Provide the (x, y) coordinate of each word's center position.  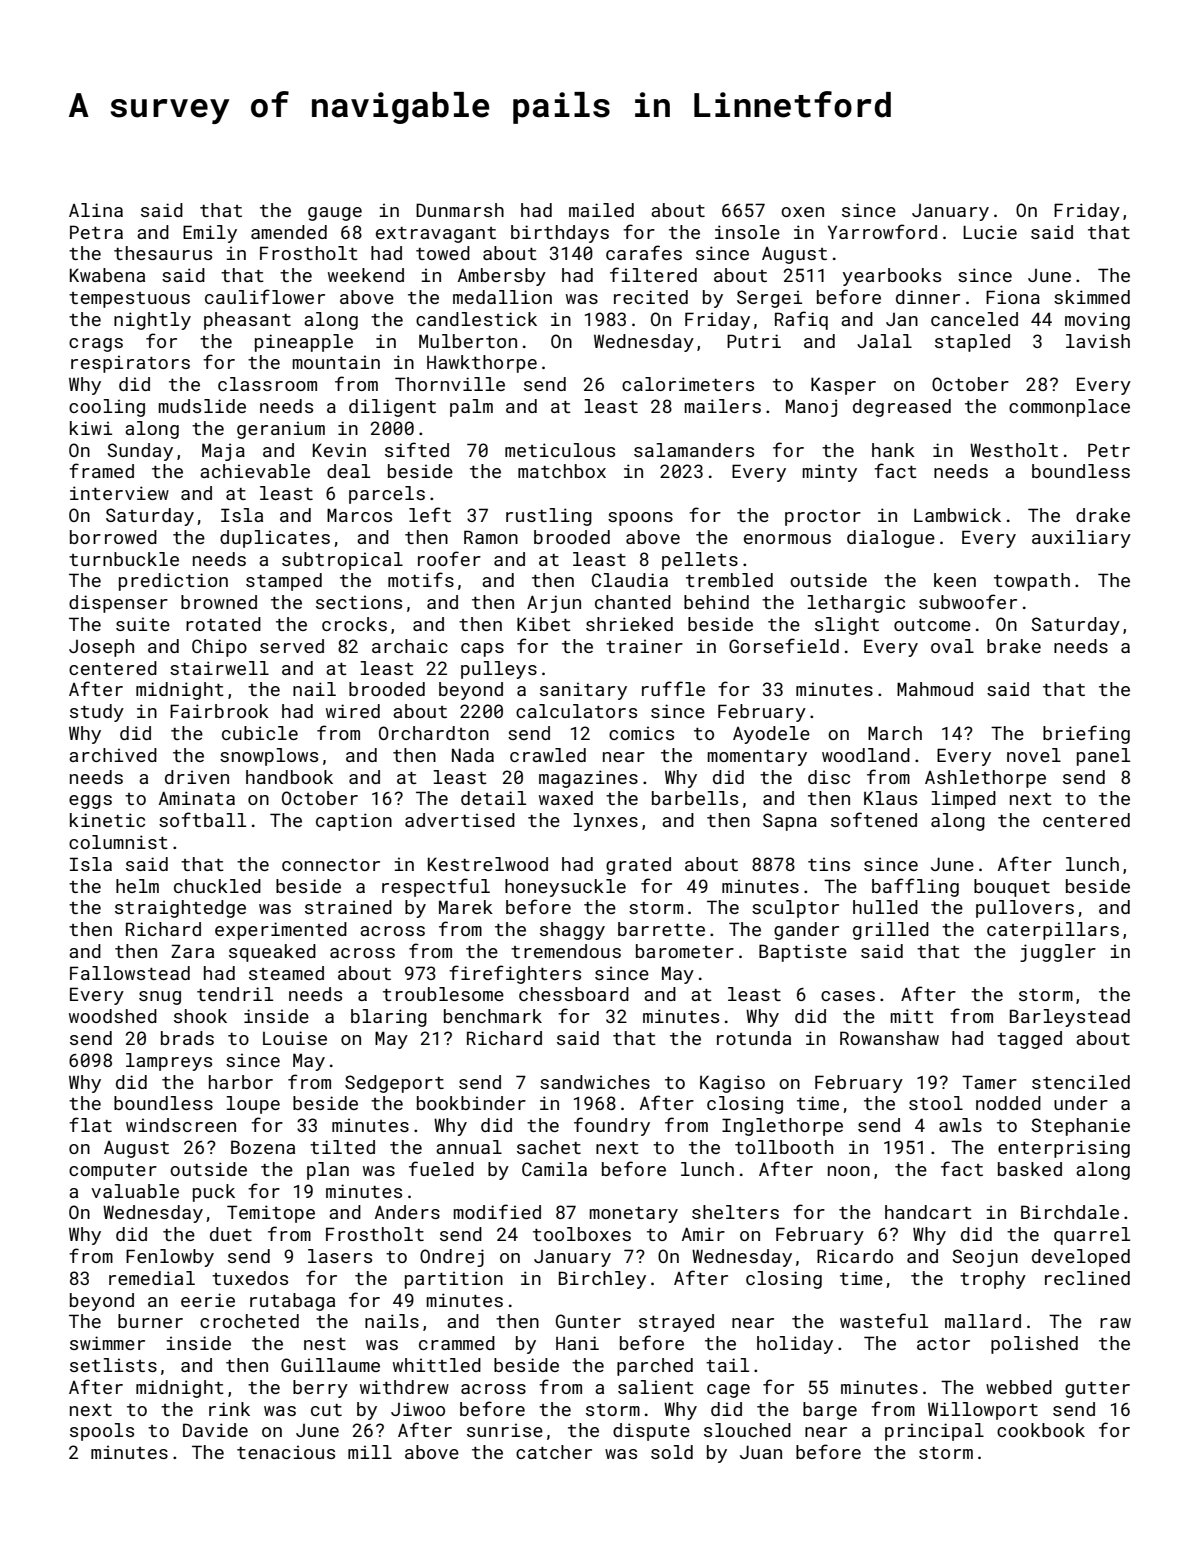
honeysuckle (565, 888)
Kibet (544, 624)
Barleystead (1070, 1018)
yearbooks (892, 277)
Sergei (769, 299)
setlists (113, 1365)
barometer (685, 951)
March (895, 733)
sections (359, 602)
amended (289, 232)
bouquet (1012, 888)
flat (90, 1124)
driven (197, 777)
